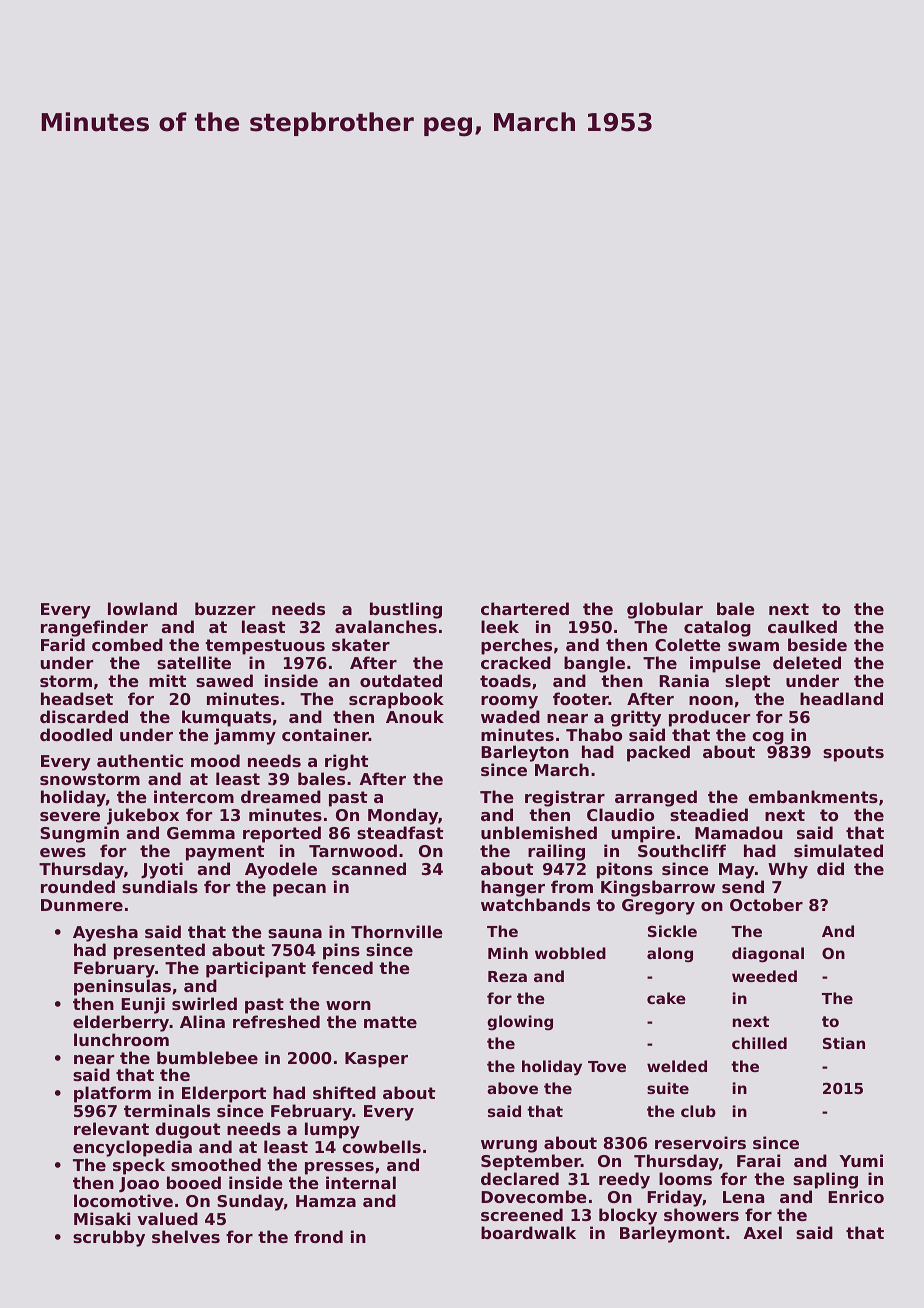 The height and width of the document is (1308, 924). Describe the element at coordinates (123, 1200) in the document. I see `locomotive` at that location.
